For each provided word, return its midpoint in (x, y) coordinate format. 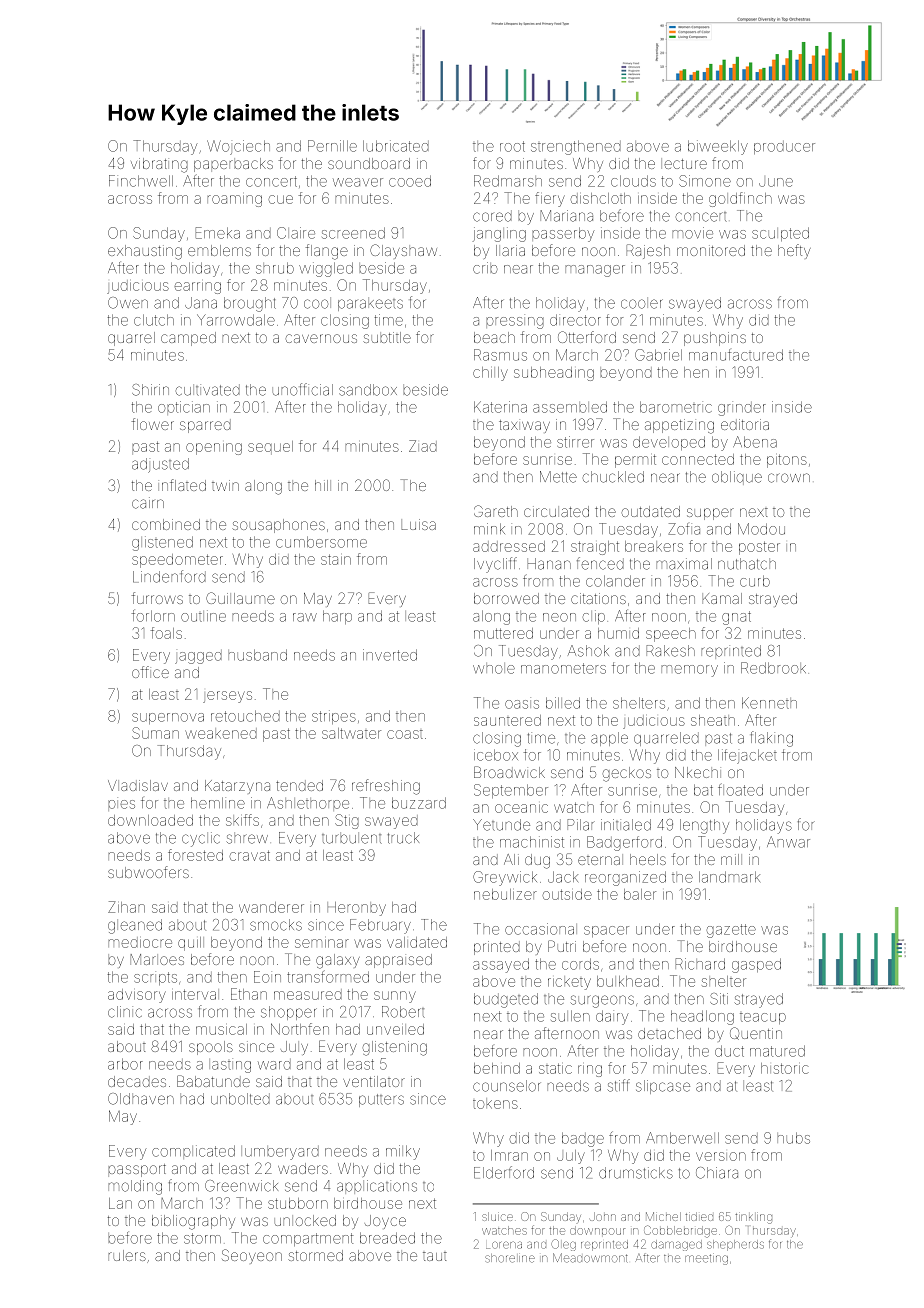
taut (435, 1256)
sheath (713, 720)
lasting (230, 1066)
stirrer (575, 442)
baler (640, 894)
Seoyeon (252, 1256)
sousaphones (278, 526)
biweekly (718, 147)
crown (789, 478)
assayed (501, 965)
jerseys (227, 697)
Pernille (332, 146)
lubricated (396, 146)
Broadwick (509, 772)
